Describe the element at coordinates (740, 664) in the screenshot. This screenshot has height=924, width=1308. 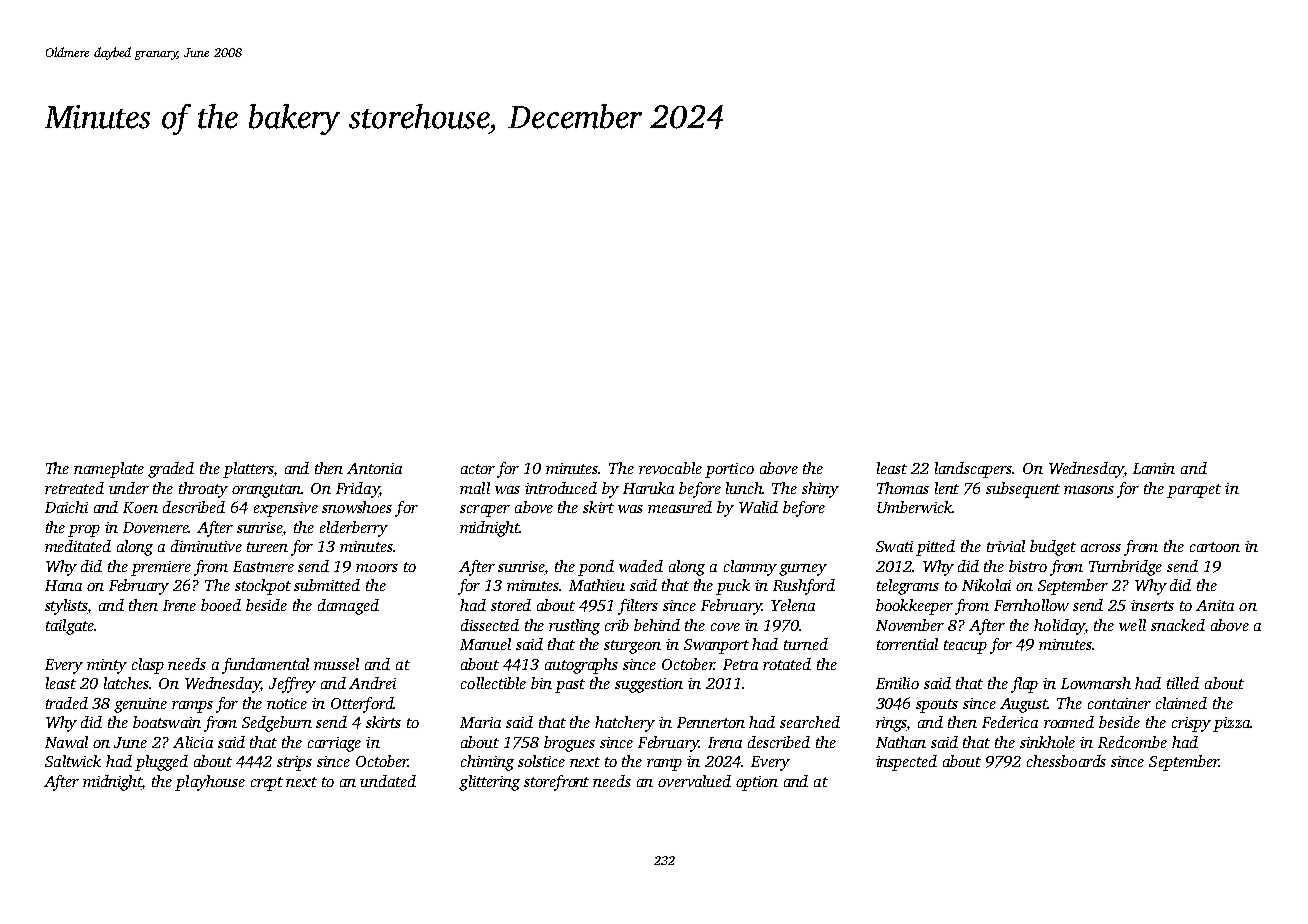
I see `Petra` at that location.
